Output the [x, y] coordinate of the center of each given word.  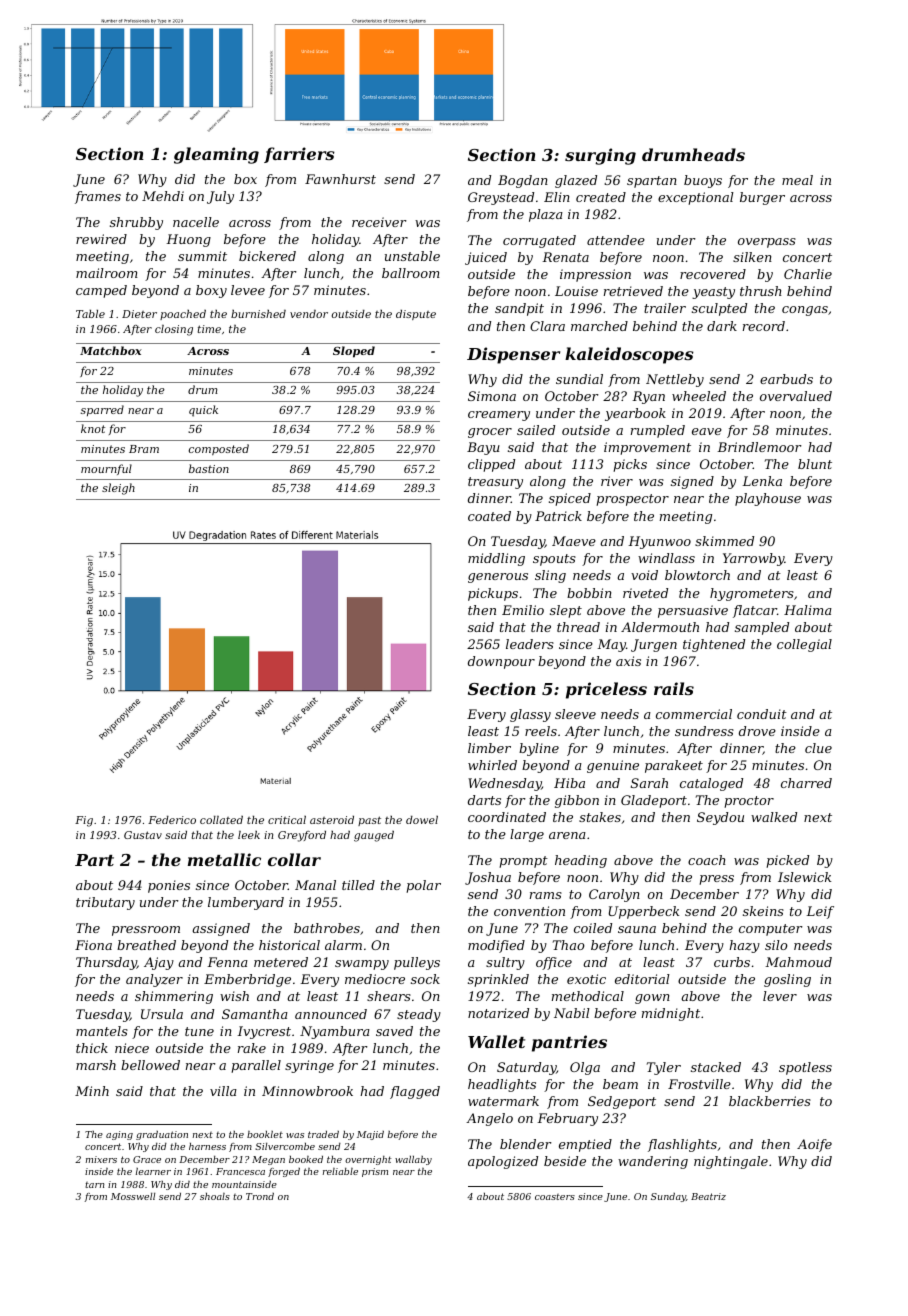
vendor [309, 314]
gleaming [216, 155]
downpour [501, 662]
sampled [762, 628]
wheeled [699, 396]
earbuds [786, 379]
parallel [256, 1066]
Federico [172, 820]
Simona [492, 396]
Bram [144, 449]
